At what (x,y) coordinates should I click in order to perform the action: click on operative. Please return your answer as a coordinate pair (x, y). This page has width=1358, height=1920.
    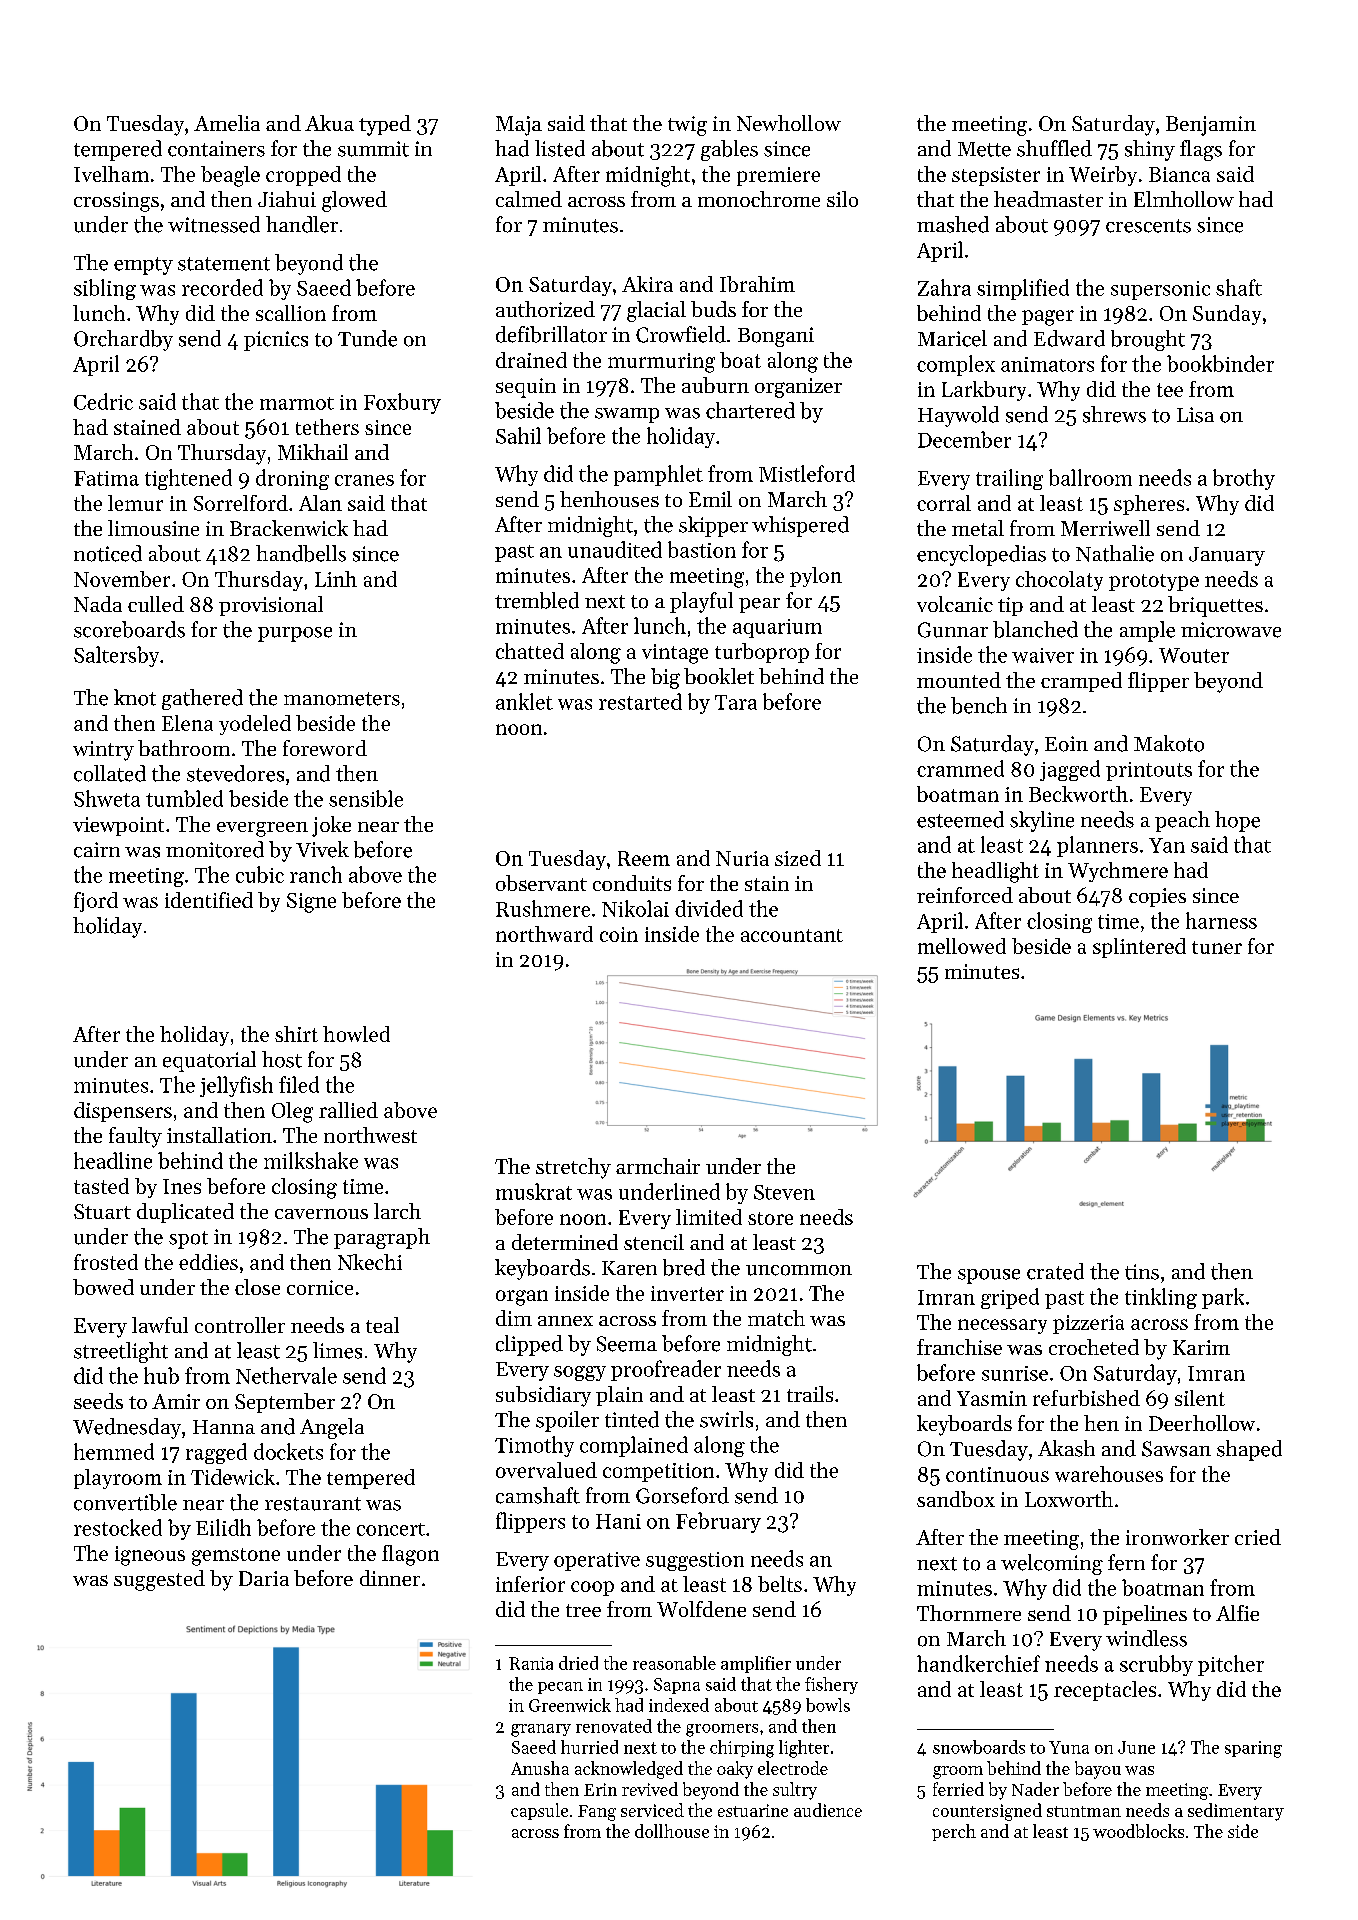
    Looking at the image, I should click on (597, 1561).
